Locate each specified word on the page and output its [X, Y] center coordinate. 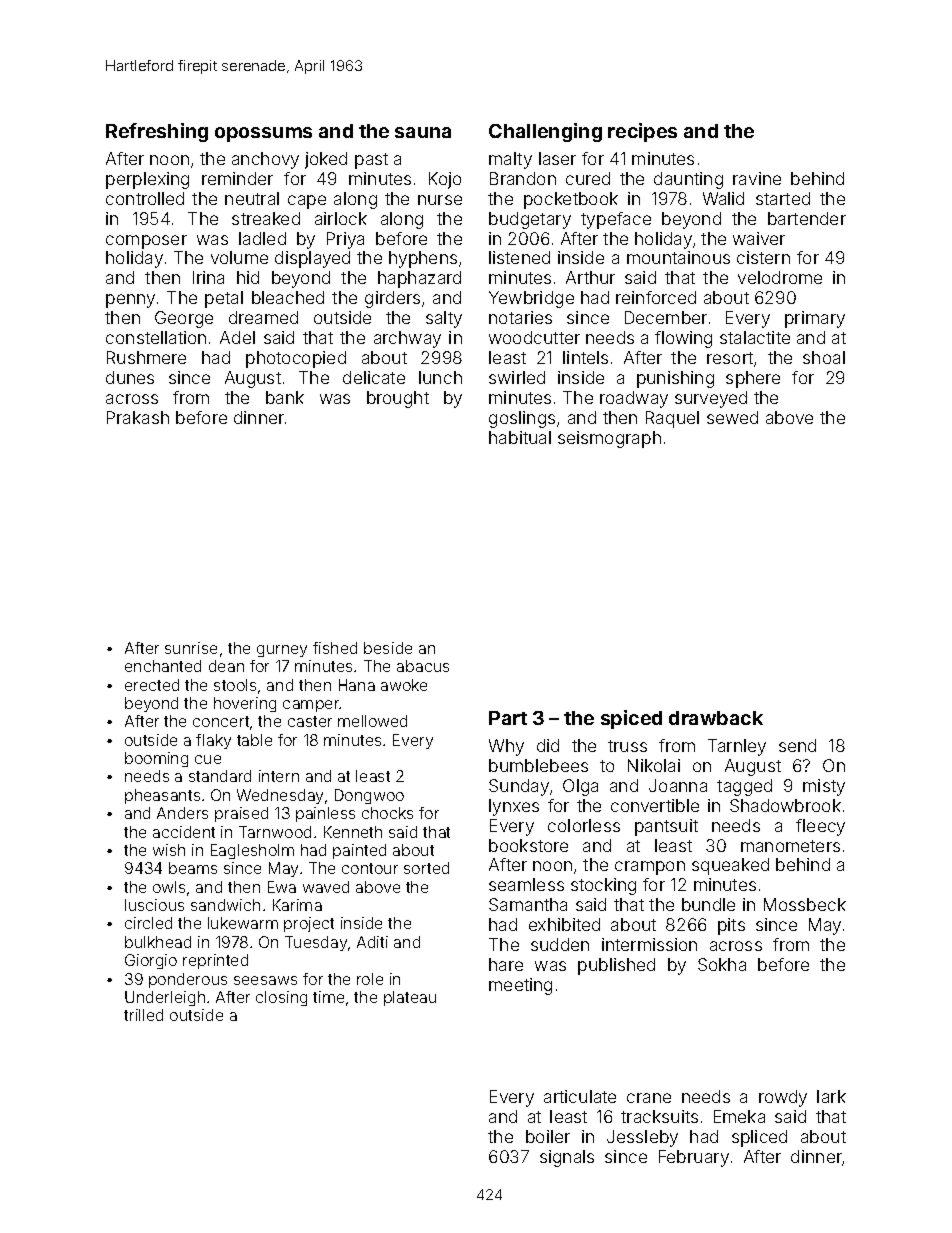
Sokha [722, 964]
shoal [824, 357]
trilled [143, 1015]
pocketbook [571, 200]
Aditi [372, 942]
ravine [757, 178]
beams [193, 868]
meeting [520, 986]
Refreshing [157, 132]
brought [398, 399]
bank [285, 397]
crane [649, 1098]
